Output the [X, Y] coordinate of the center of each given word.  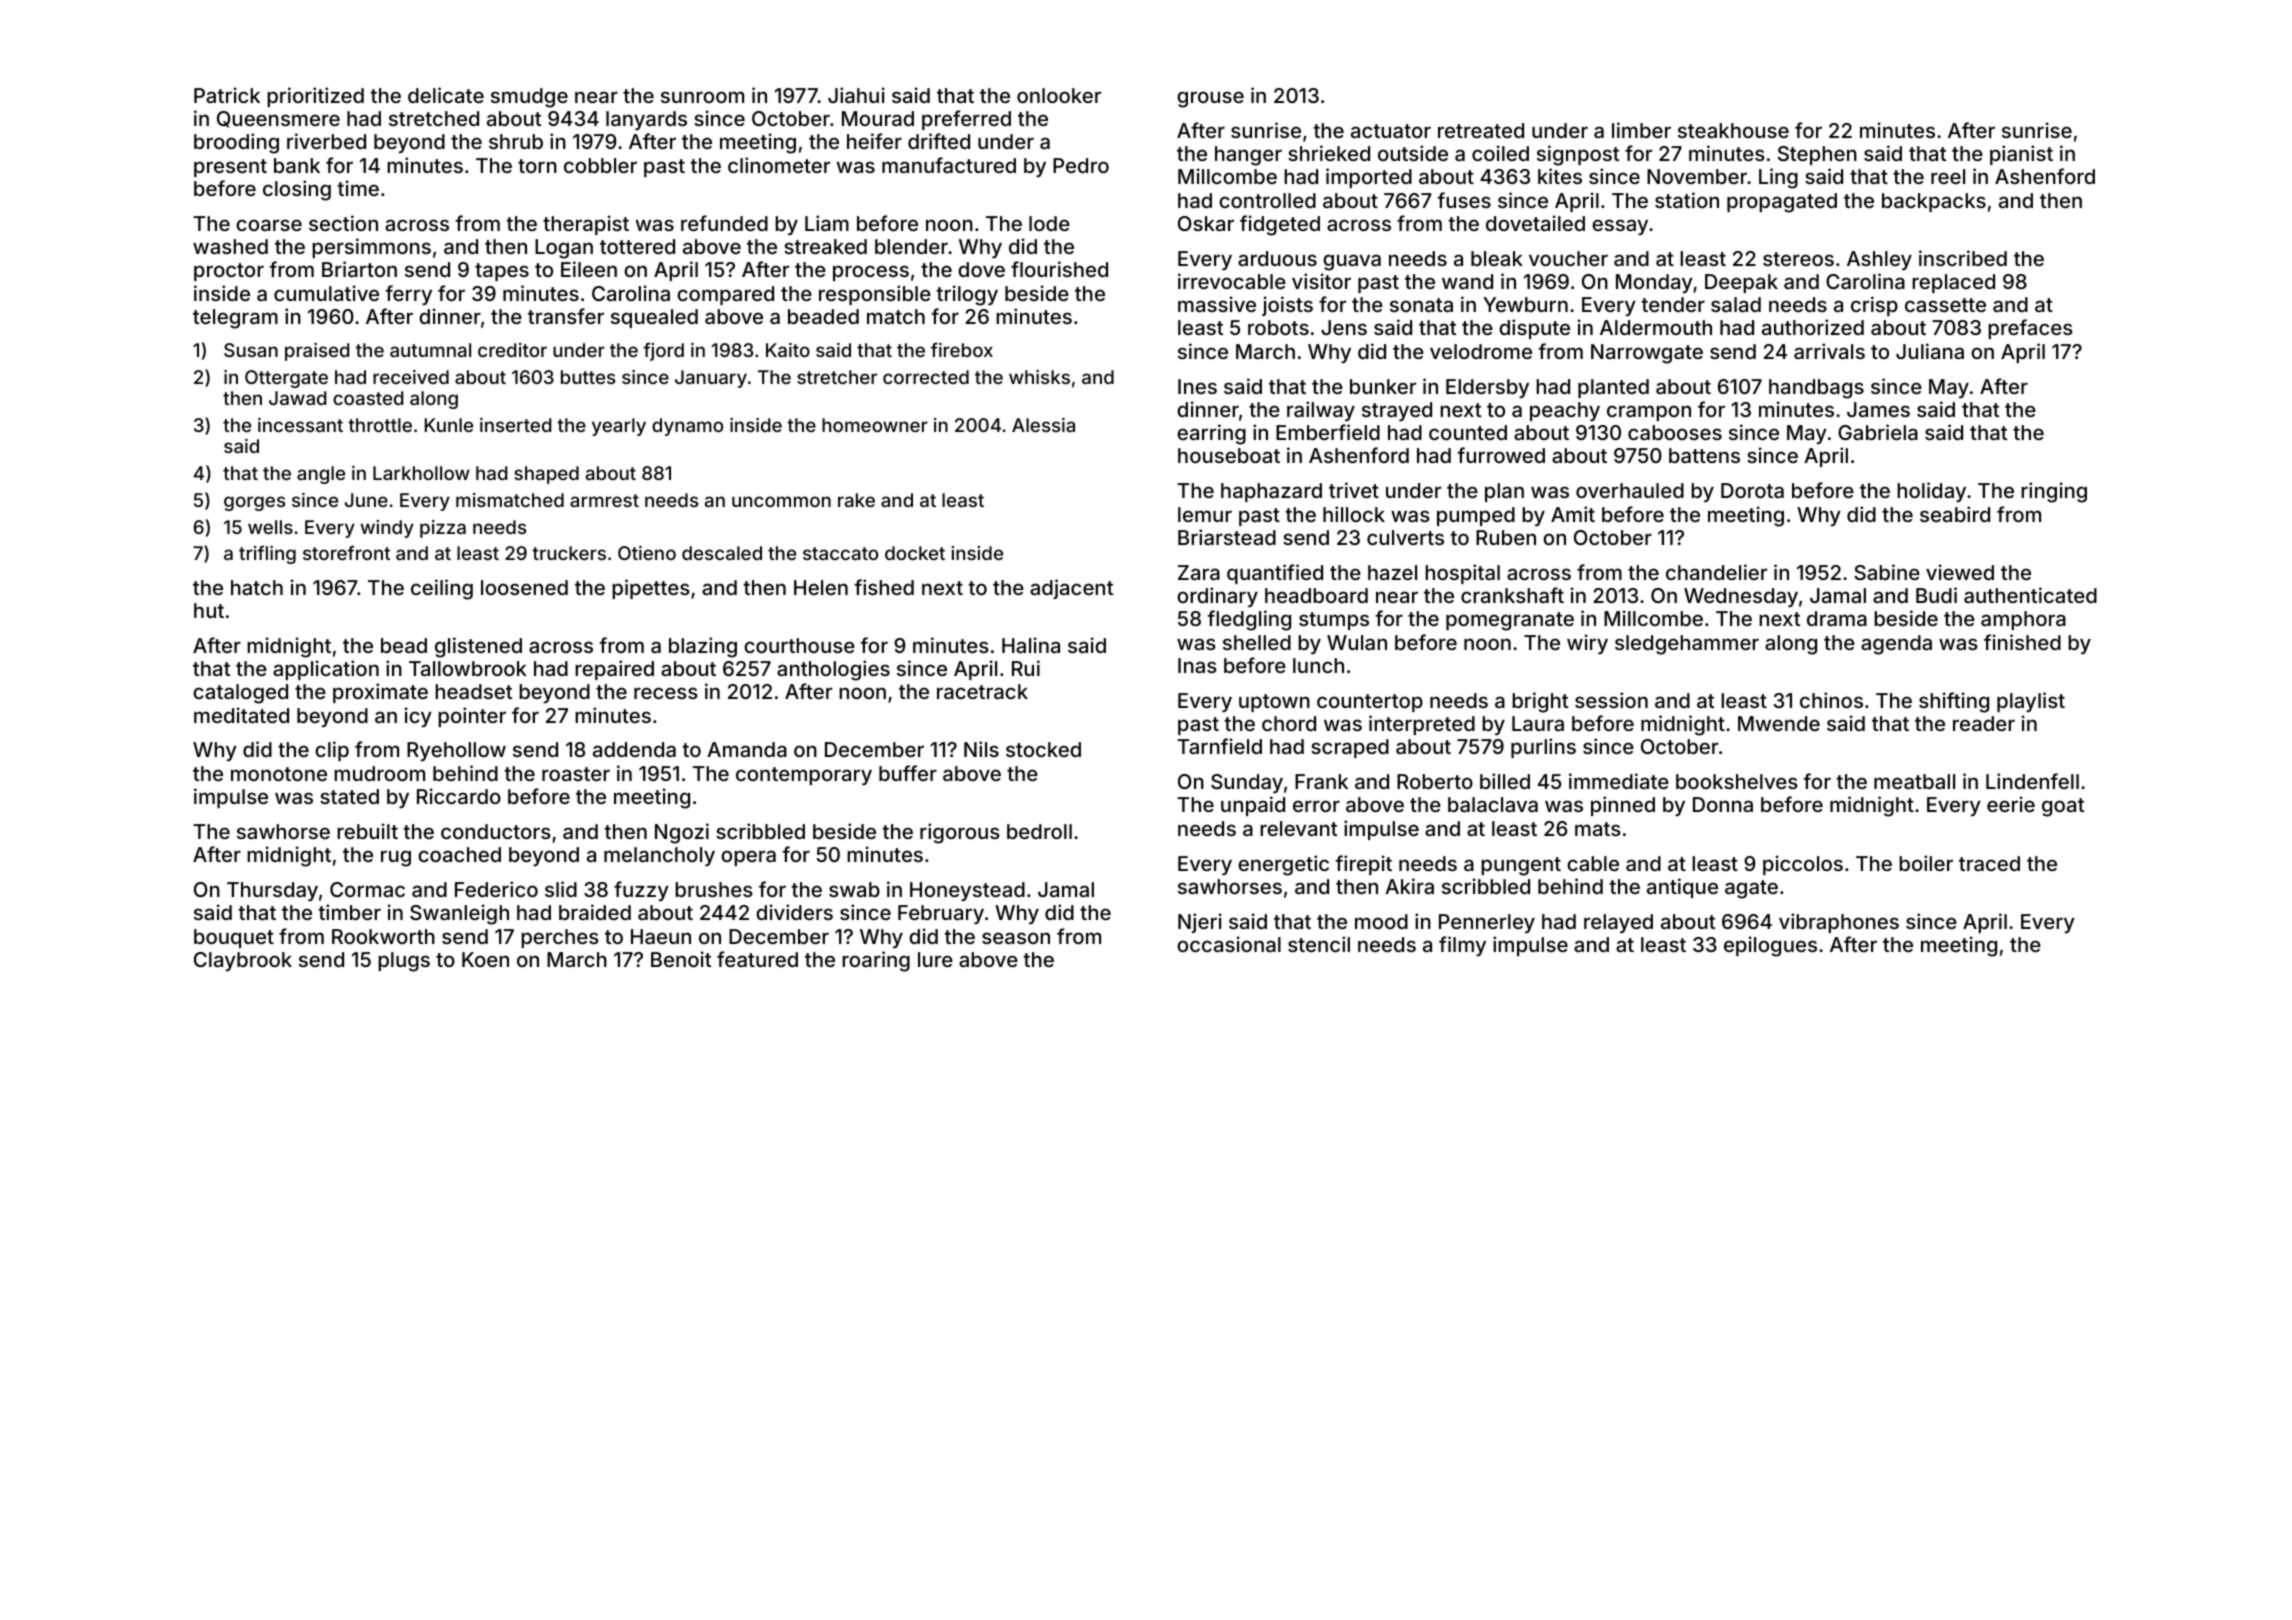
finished [2022, 642]
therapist [586, 225]
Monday [1654, 283]
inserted [516, 425]
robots [1278, 327]
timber [349, 912]
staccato [840, 553]
